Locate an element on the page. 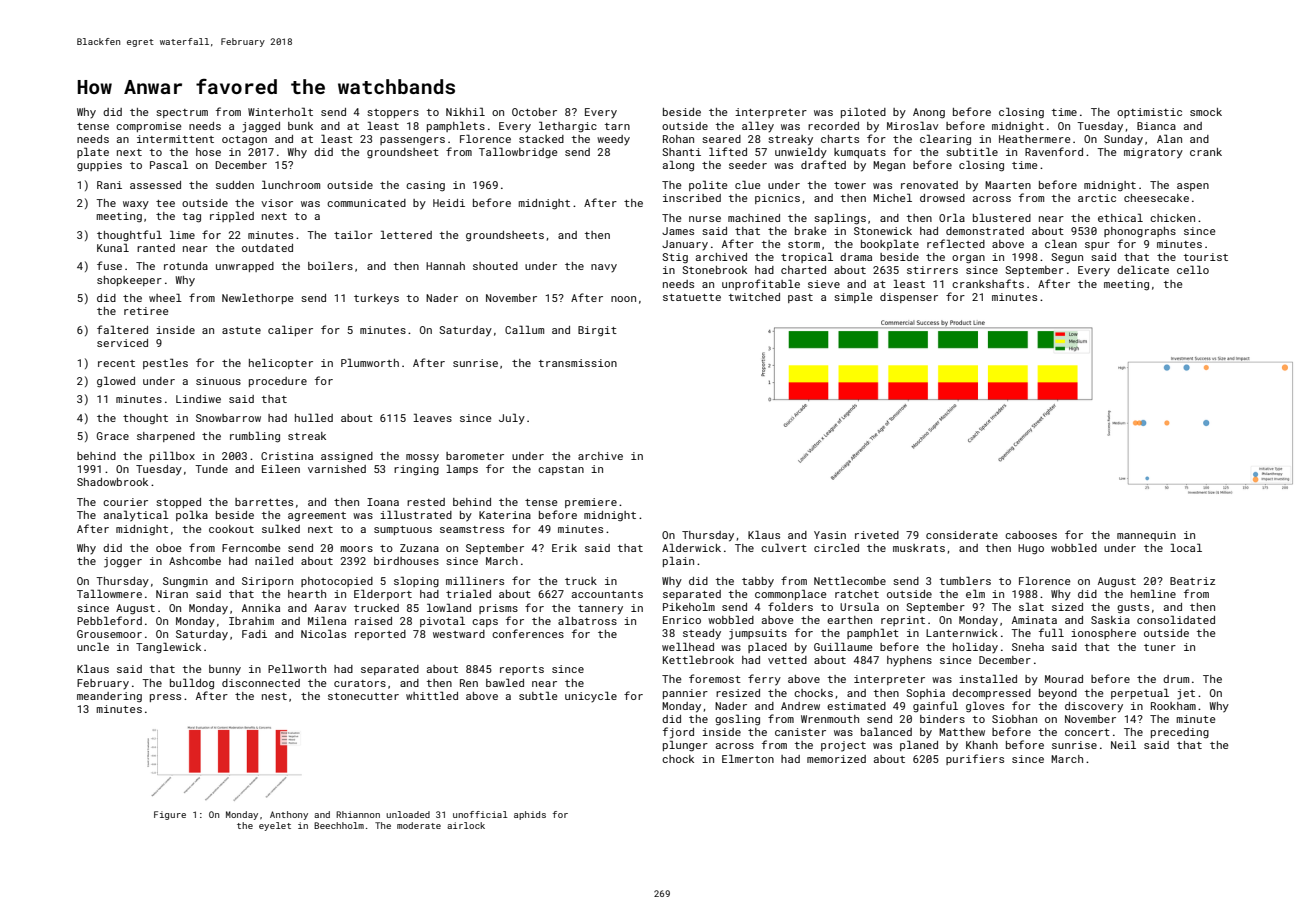 The height and width of the page is (924, 1308). noon is located at coordinates (623, 299).
